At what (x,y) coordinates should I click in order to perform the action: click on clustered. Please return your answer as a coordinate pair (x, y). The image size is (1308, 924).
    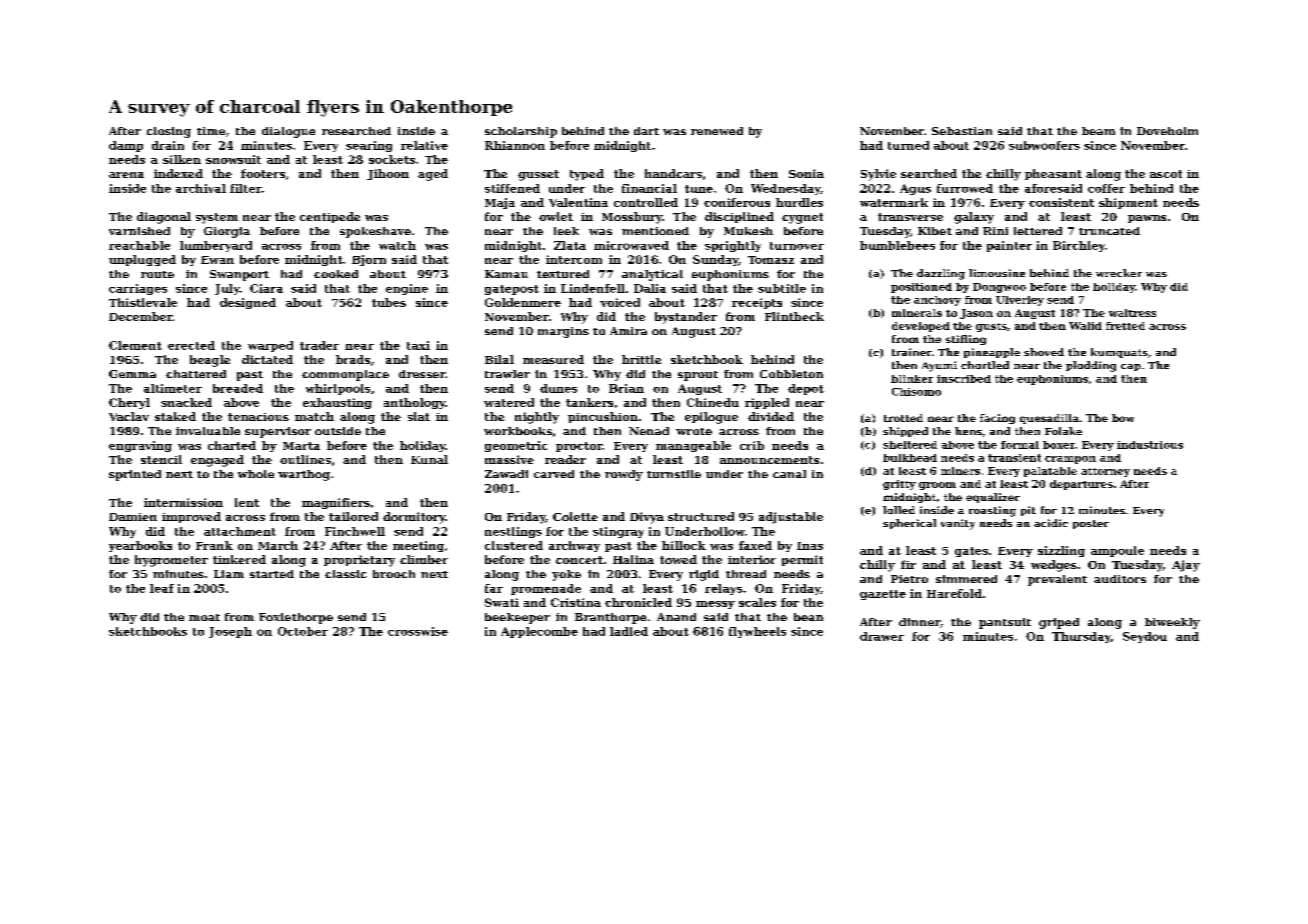
    Looking at the image, I should click on (514, 545).
